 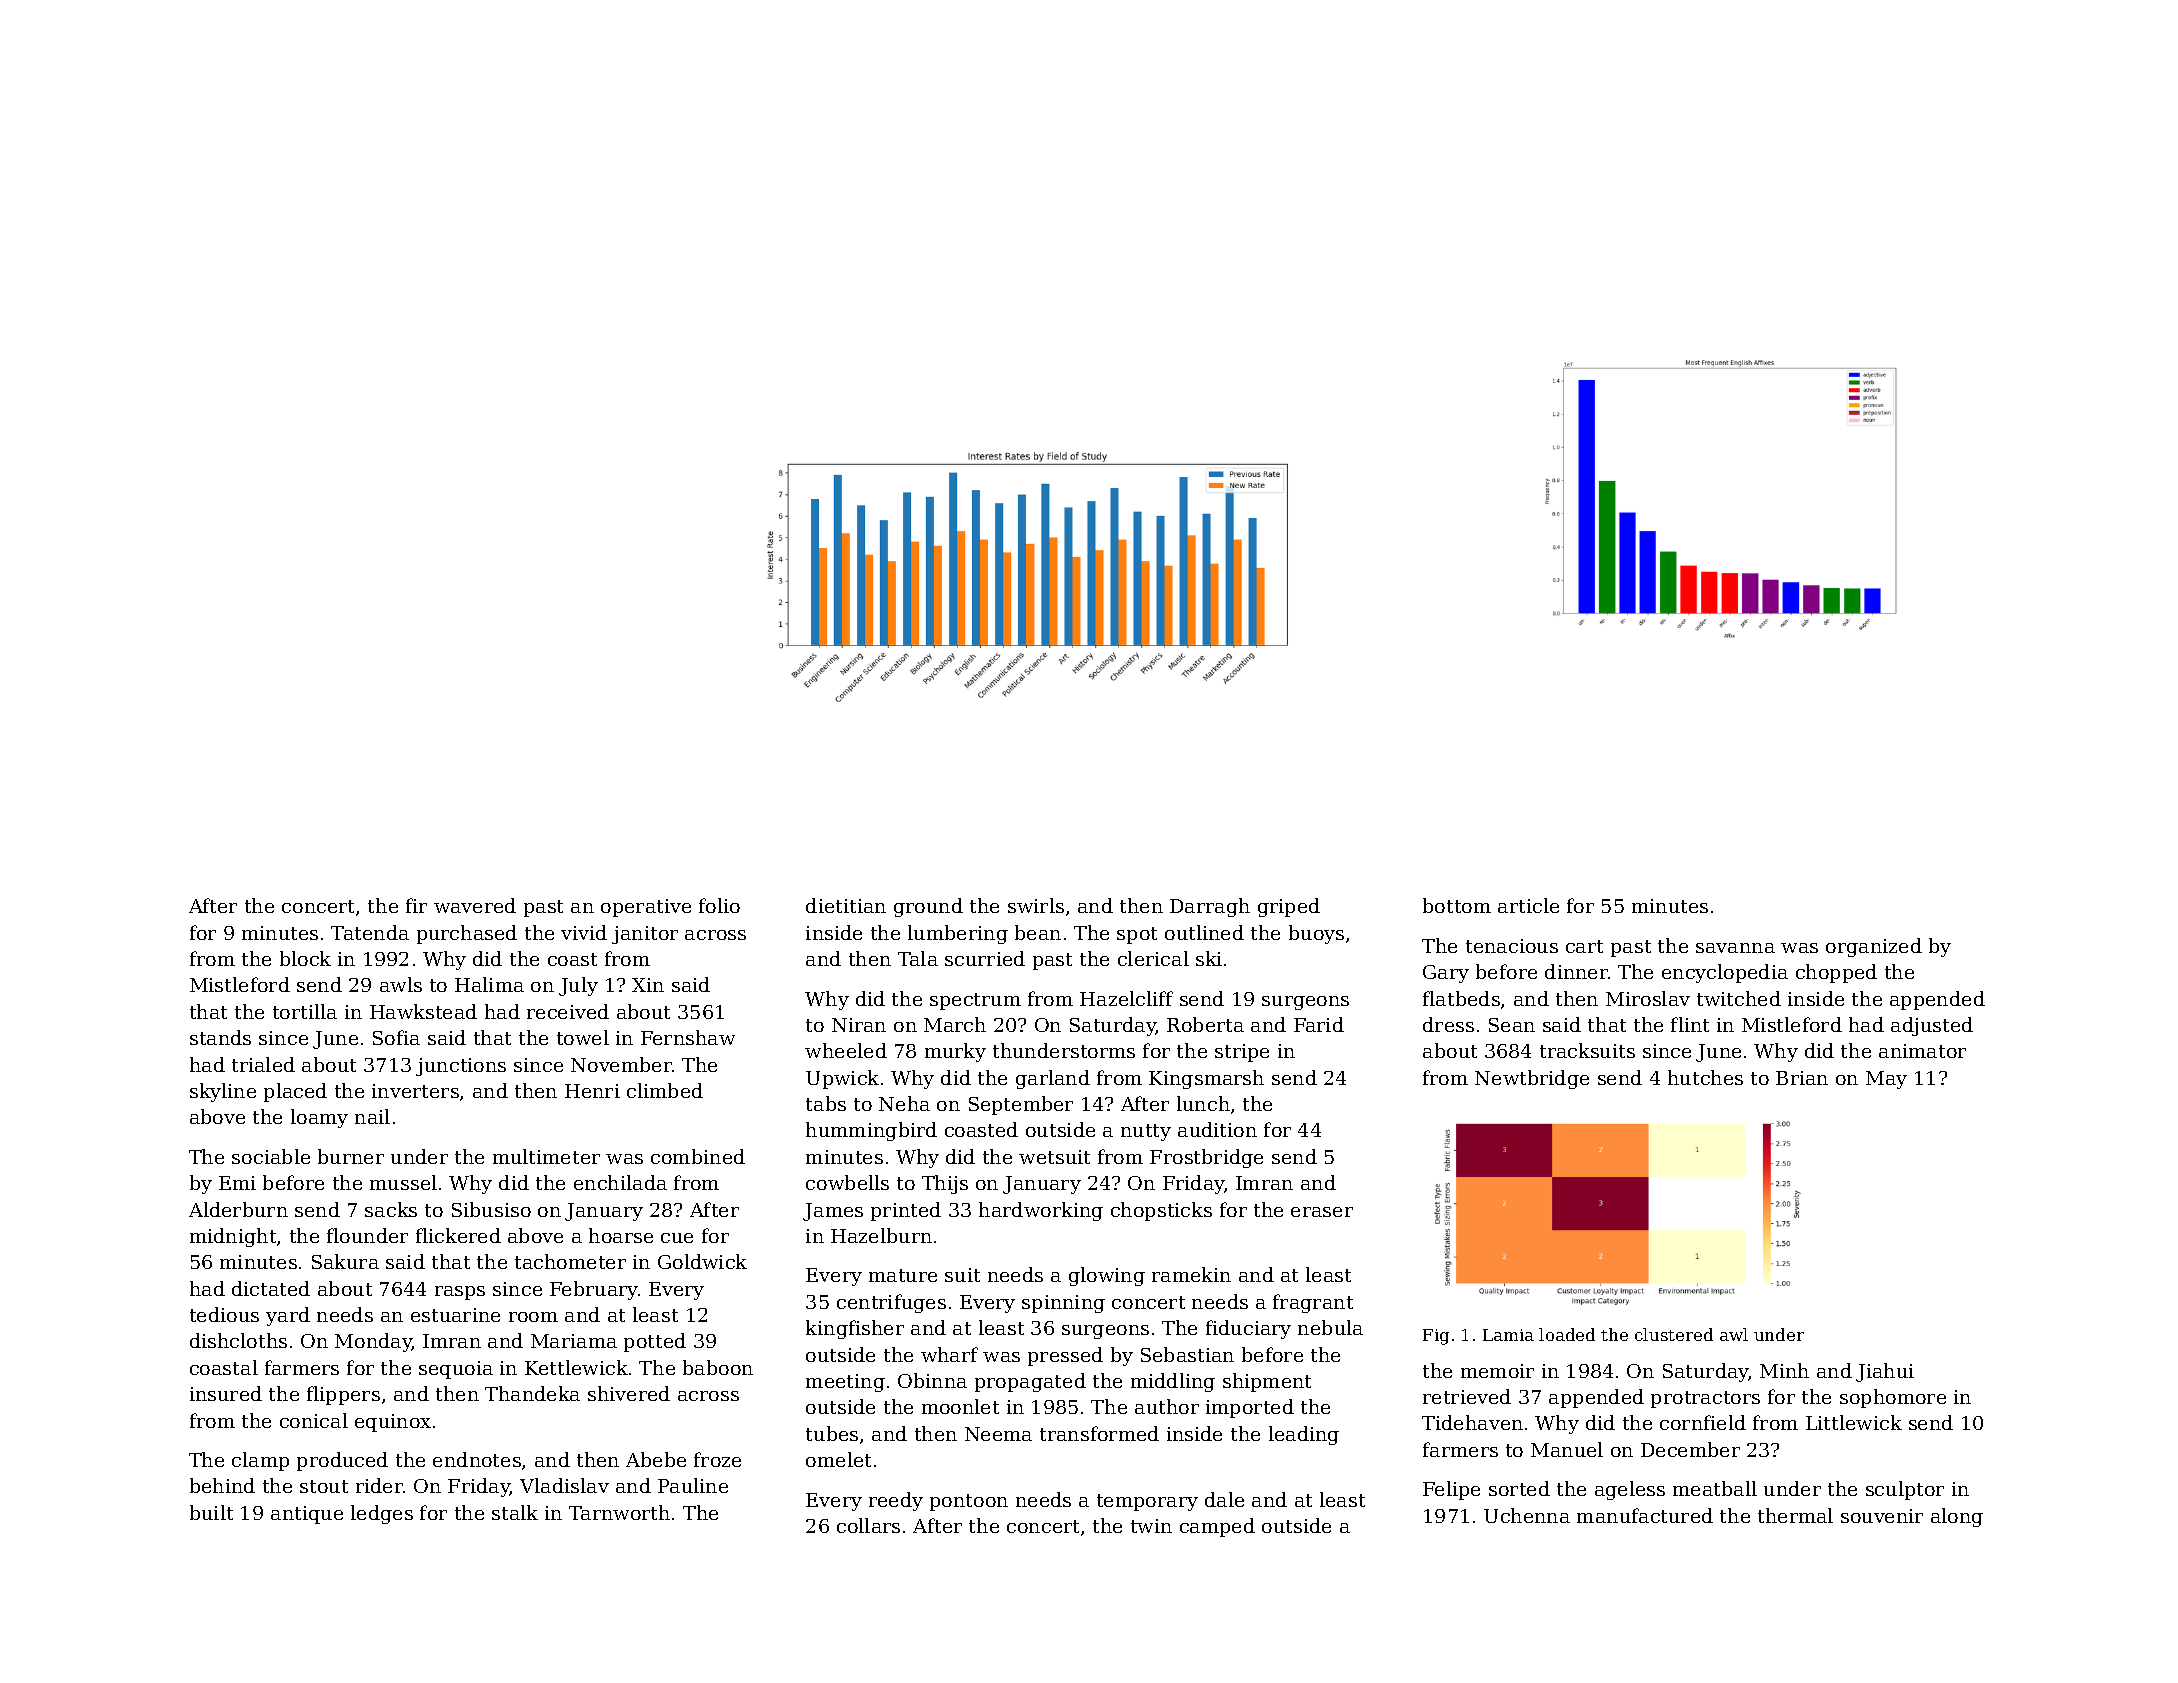 What do you see at coordinates (226, 1393) in the screenshot?
I see `insured` at bounding box center [226, 1393].
